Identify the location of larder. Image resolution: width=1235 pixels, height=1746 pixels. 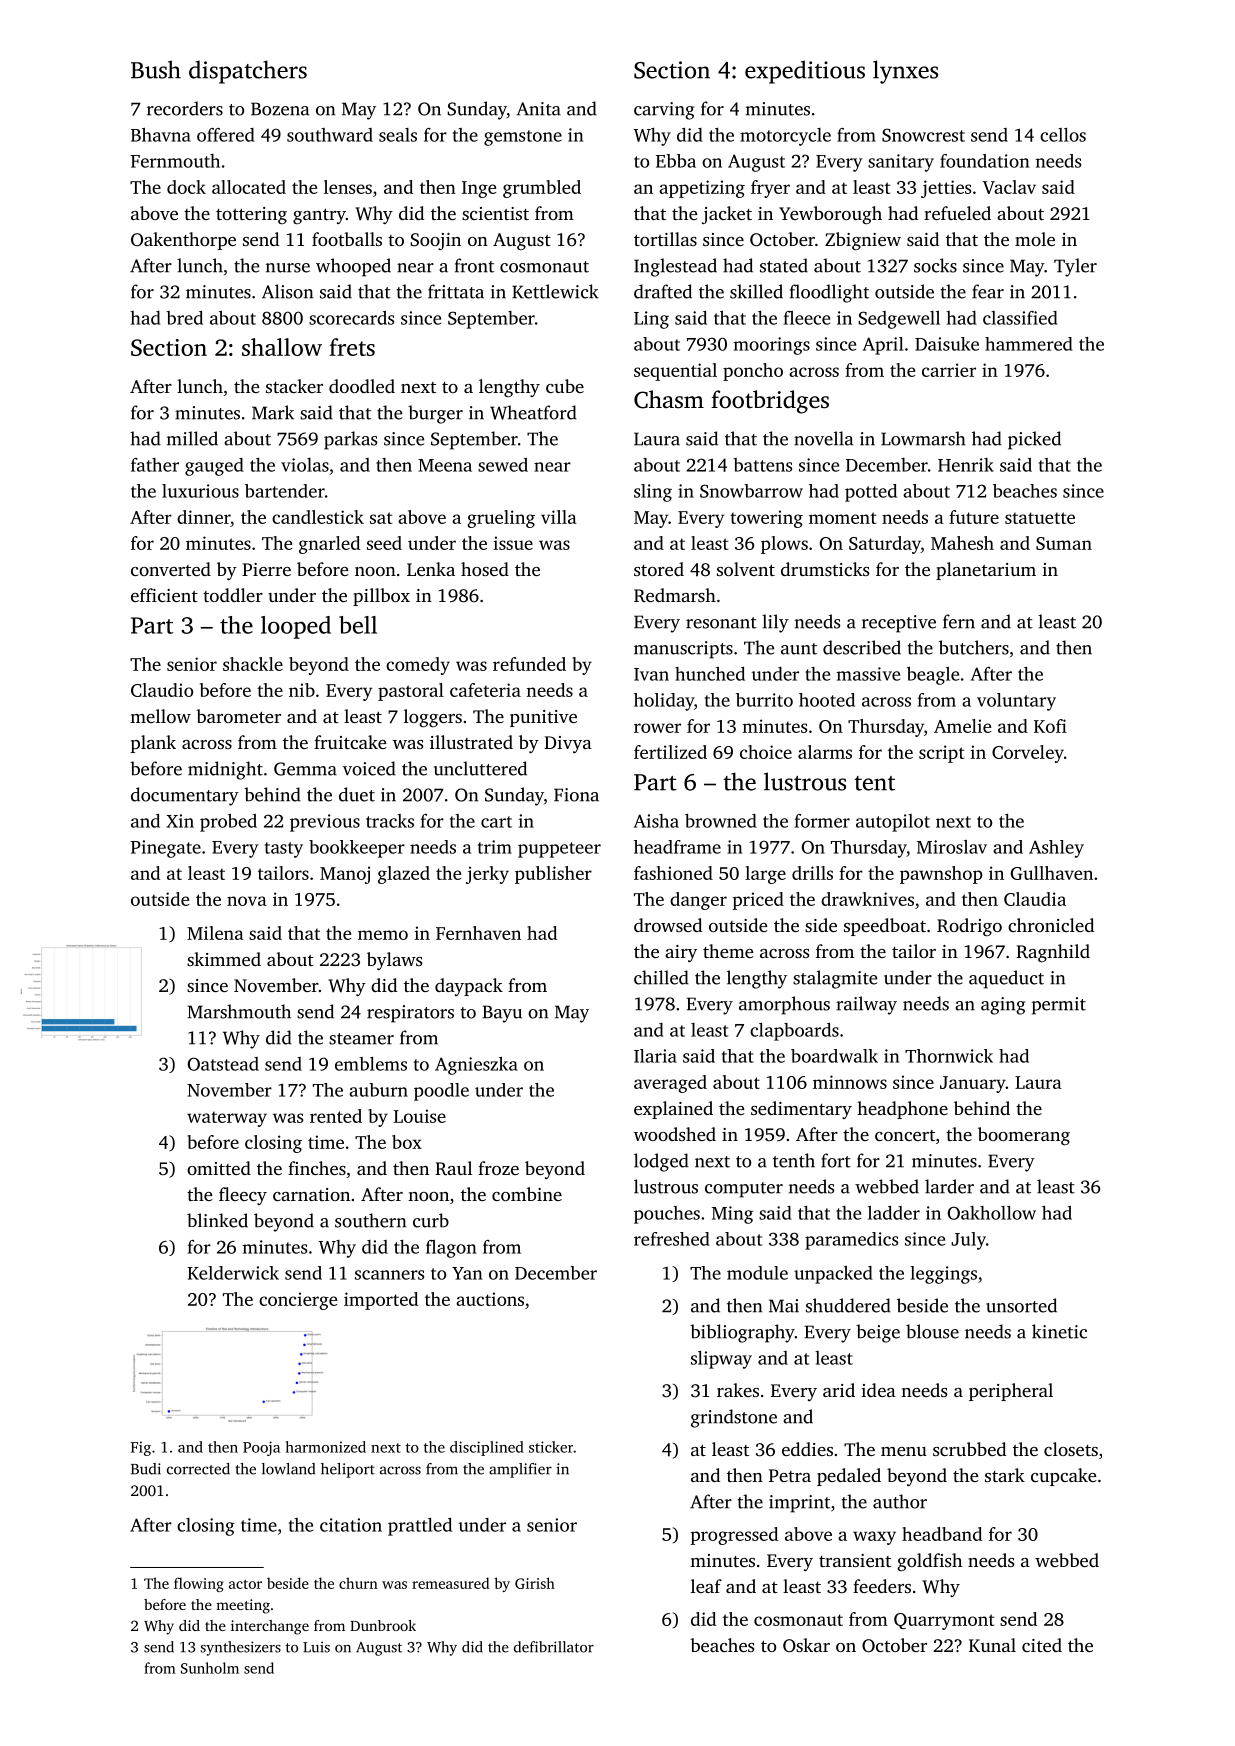
(949, 1186).
